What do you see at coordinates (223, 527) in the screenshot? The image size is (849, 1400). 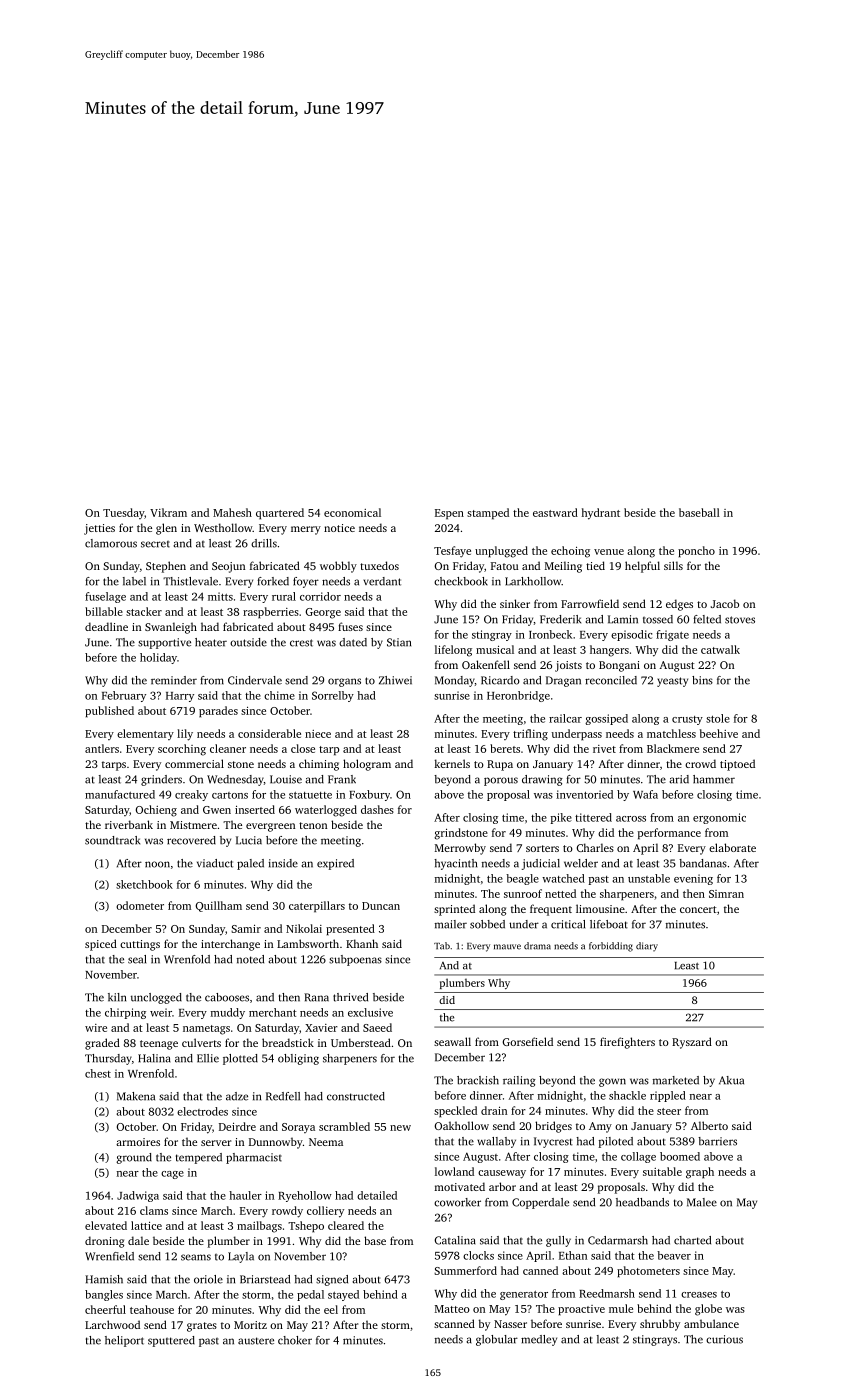 I see `Westhollow` at bounding box center [223, 527].
